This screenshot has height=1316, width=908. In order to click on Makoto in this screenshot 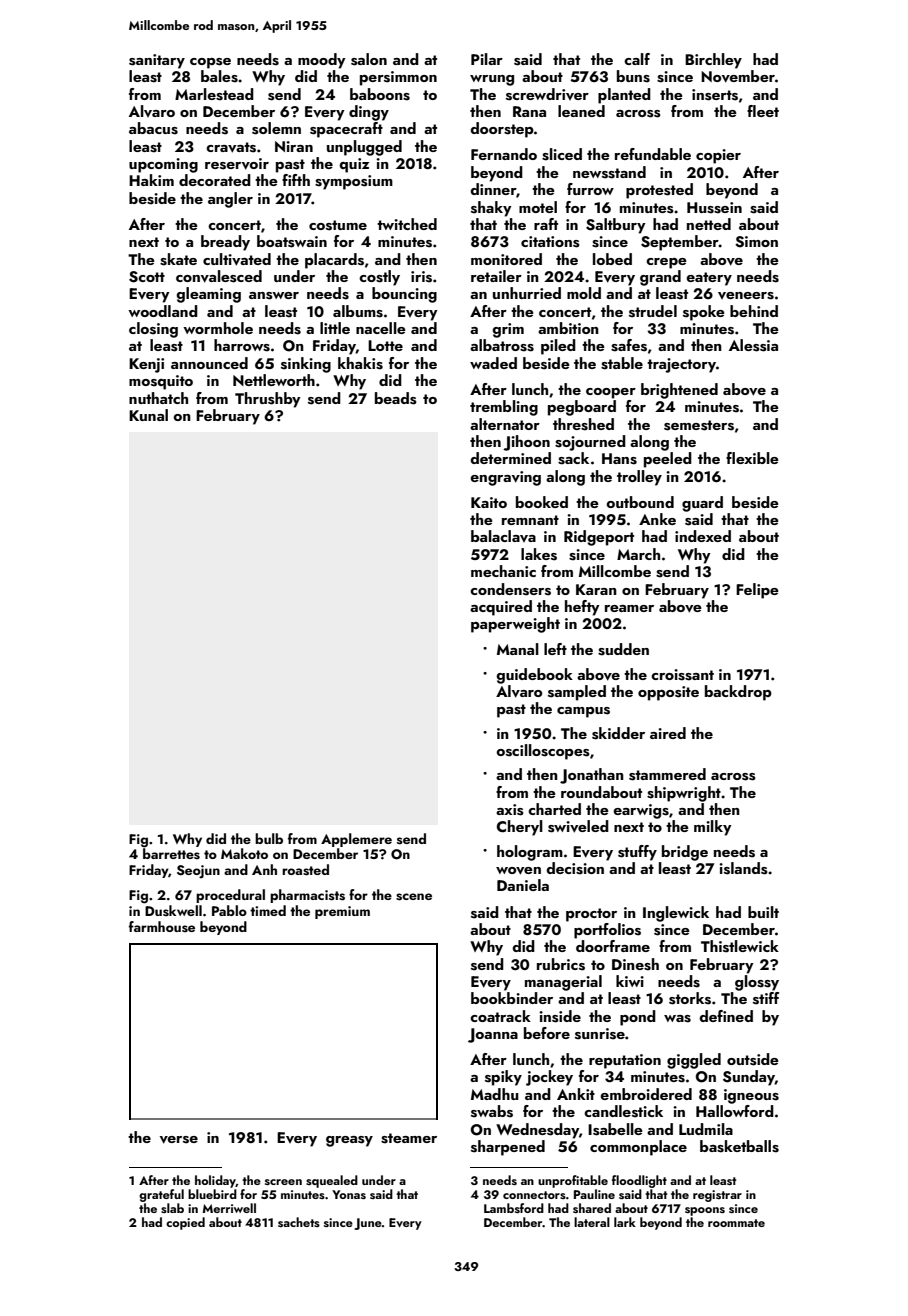, I will do `click(244, 853)`.
